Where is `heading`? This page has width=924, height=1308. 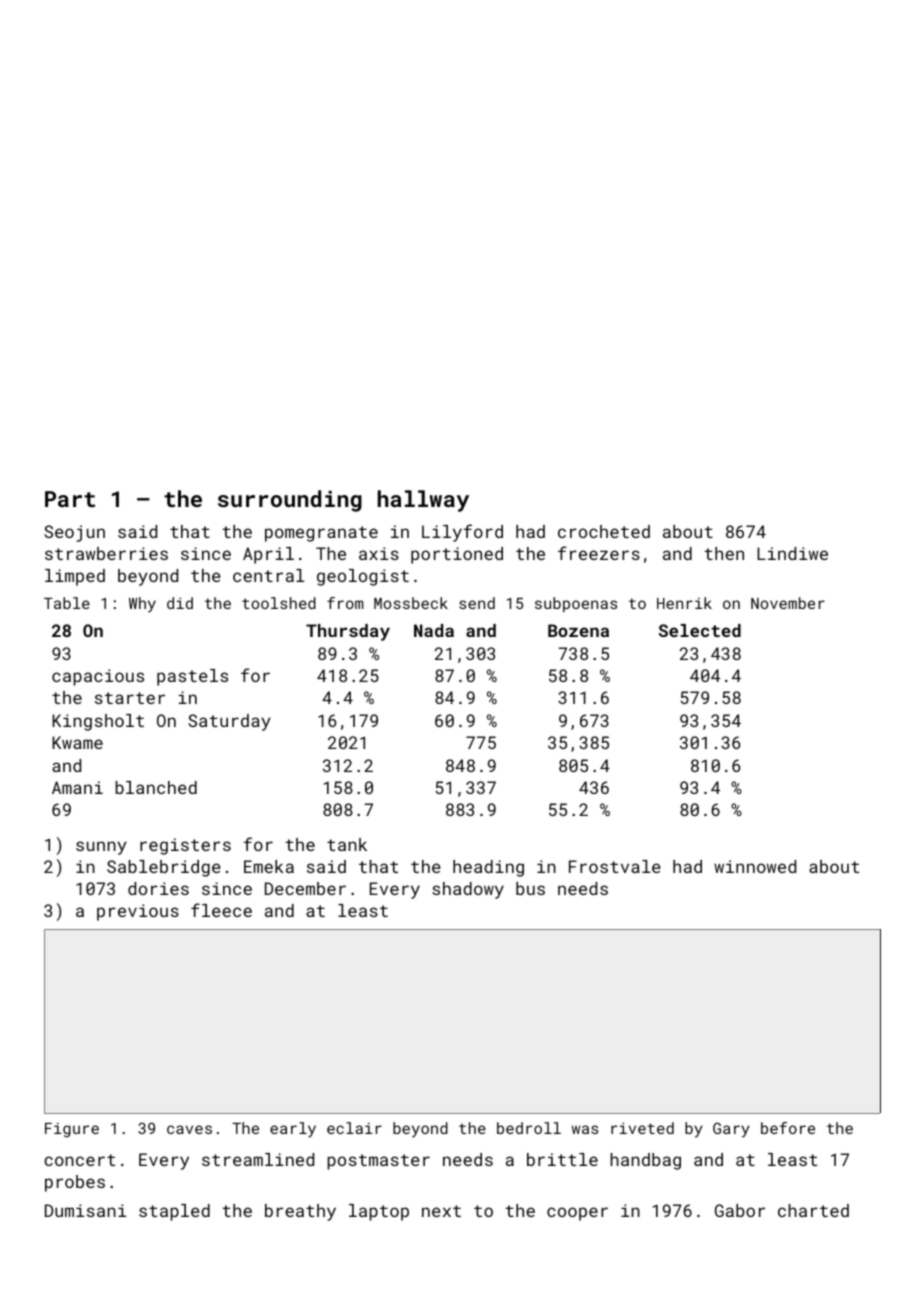
heading is located at coordinates (488, 868).
